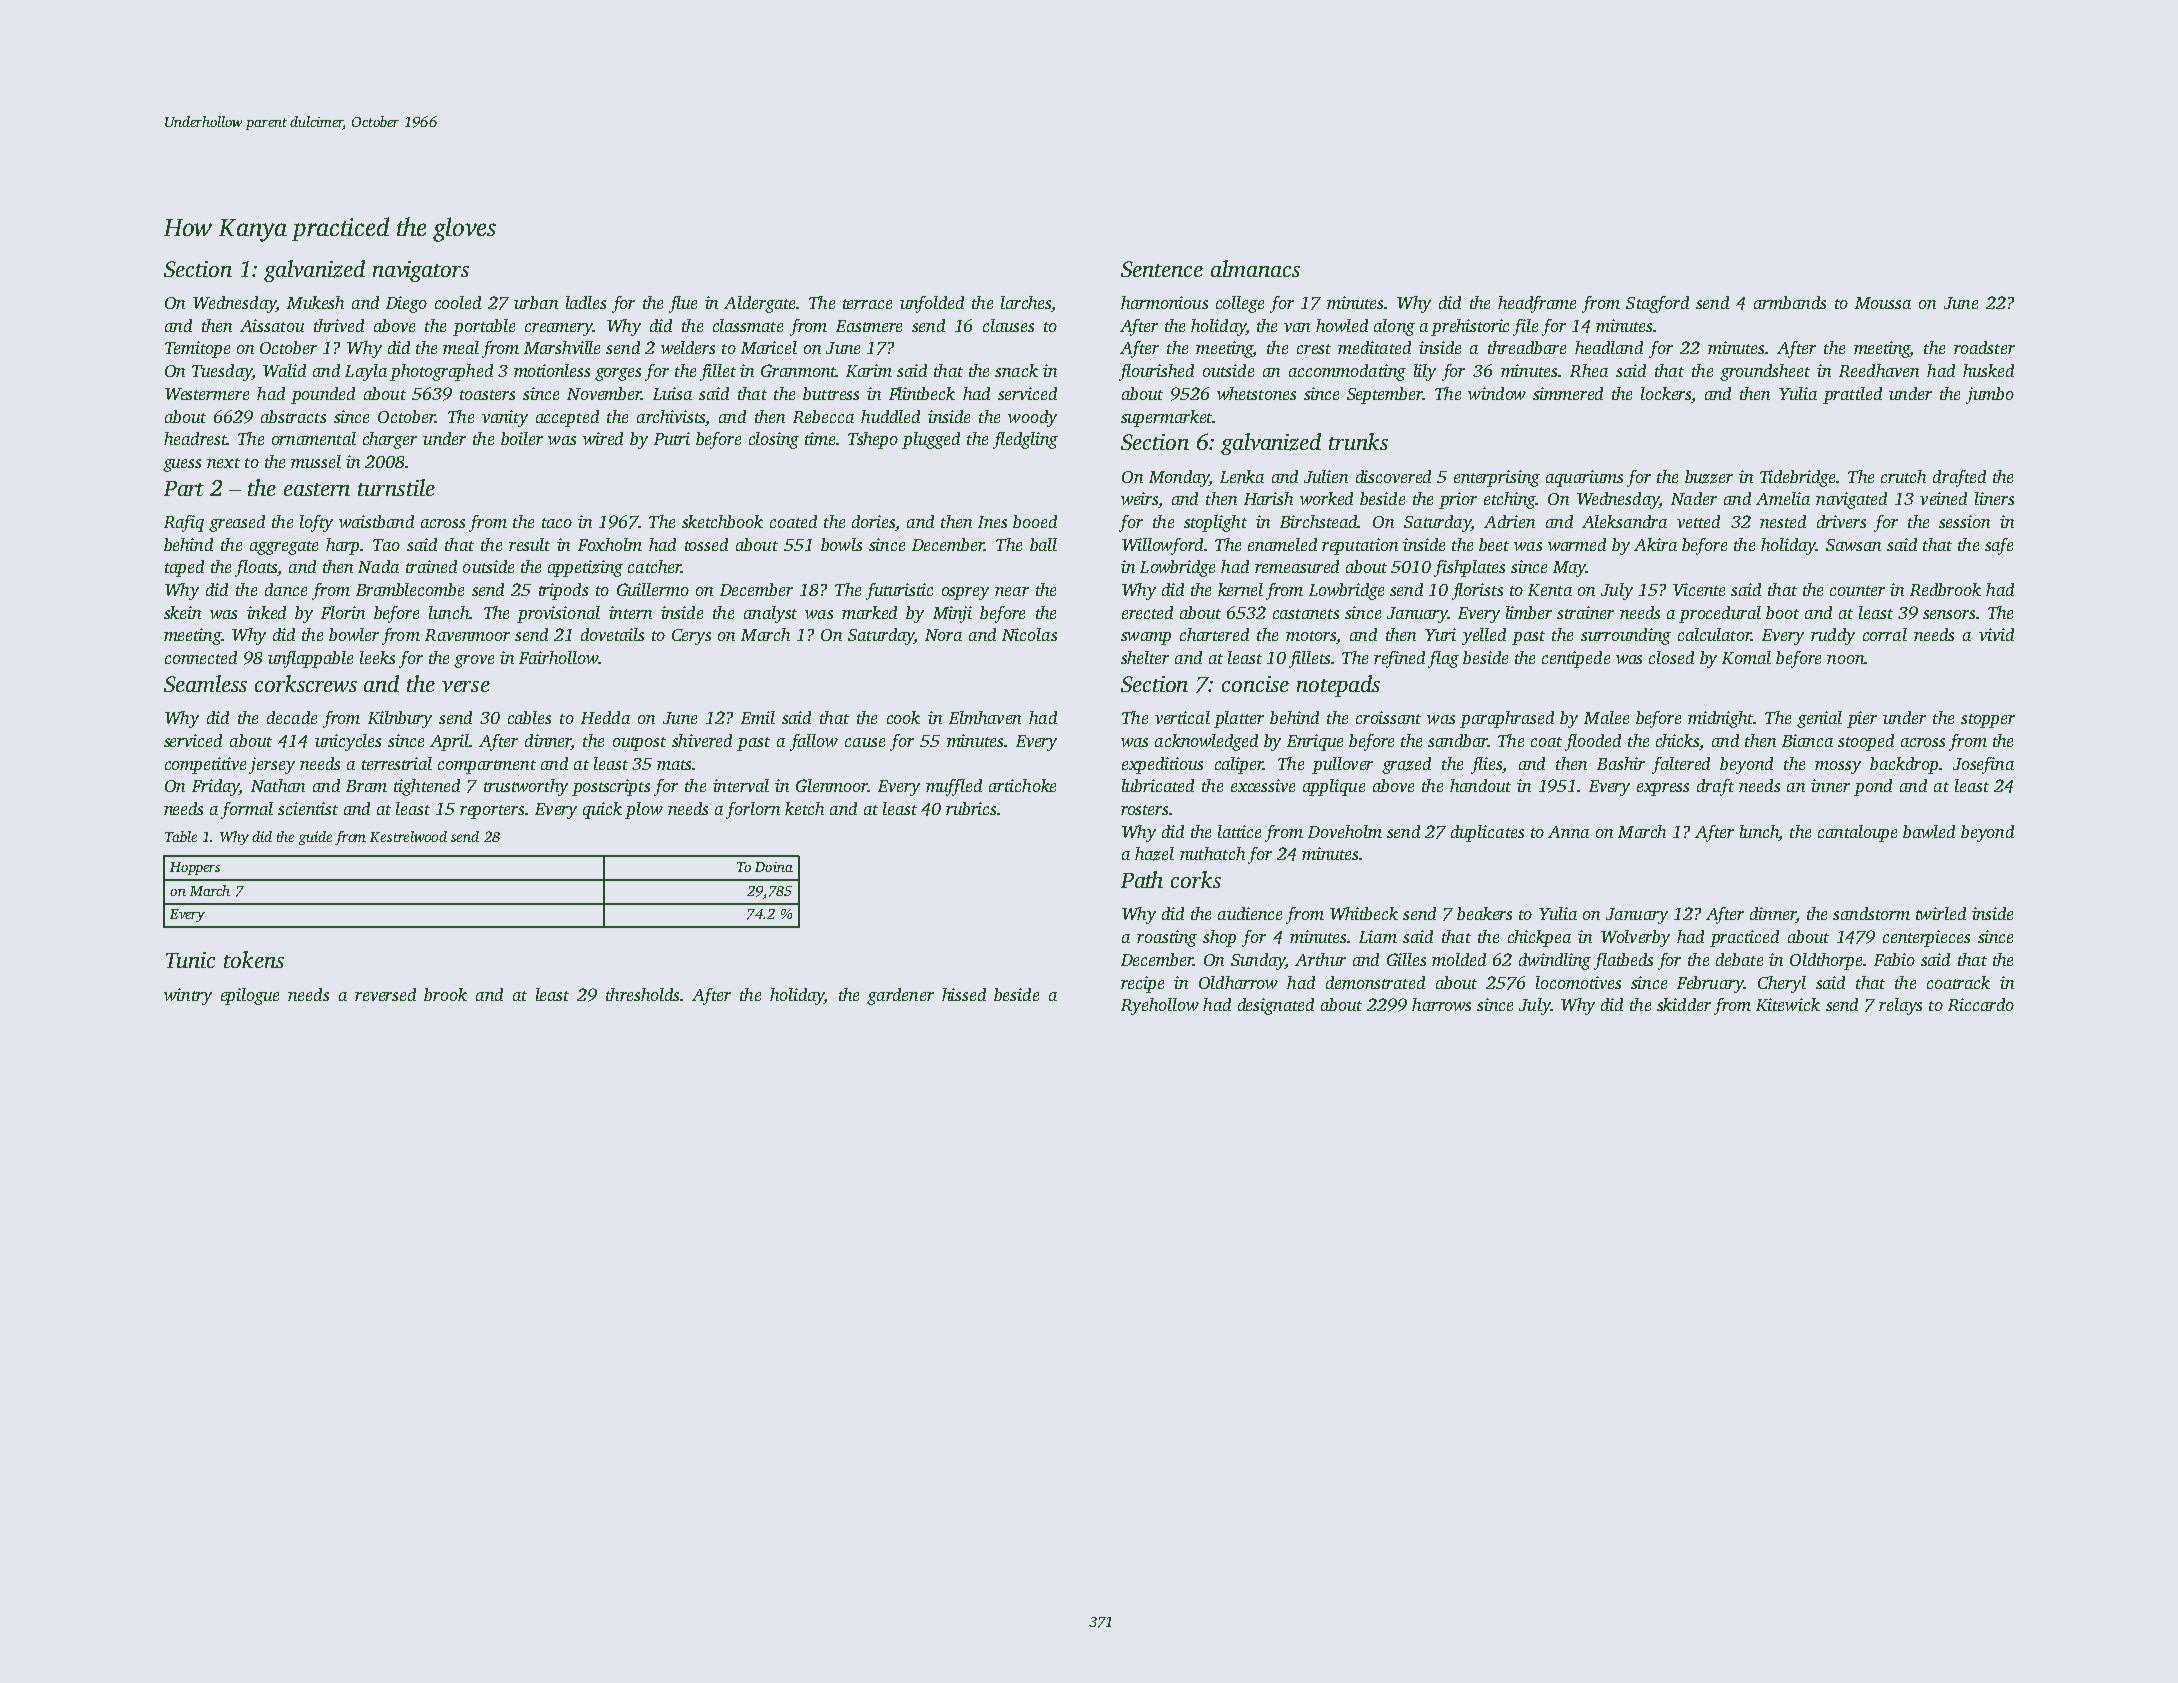 Image resolution: width=2178 pixels, height=1683 pixels. I want to click on almanacs, so click(1255, 268).
